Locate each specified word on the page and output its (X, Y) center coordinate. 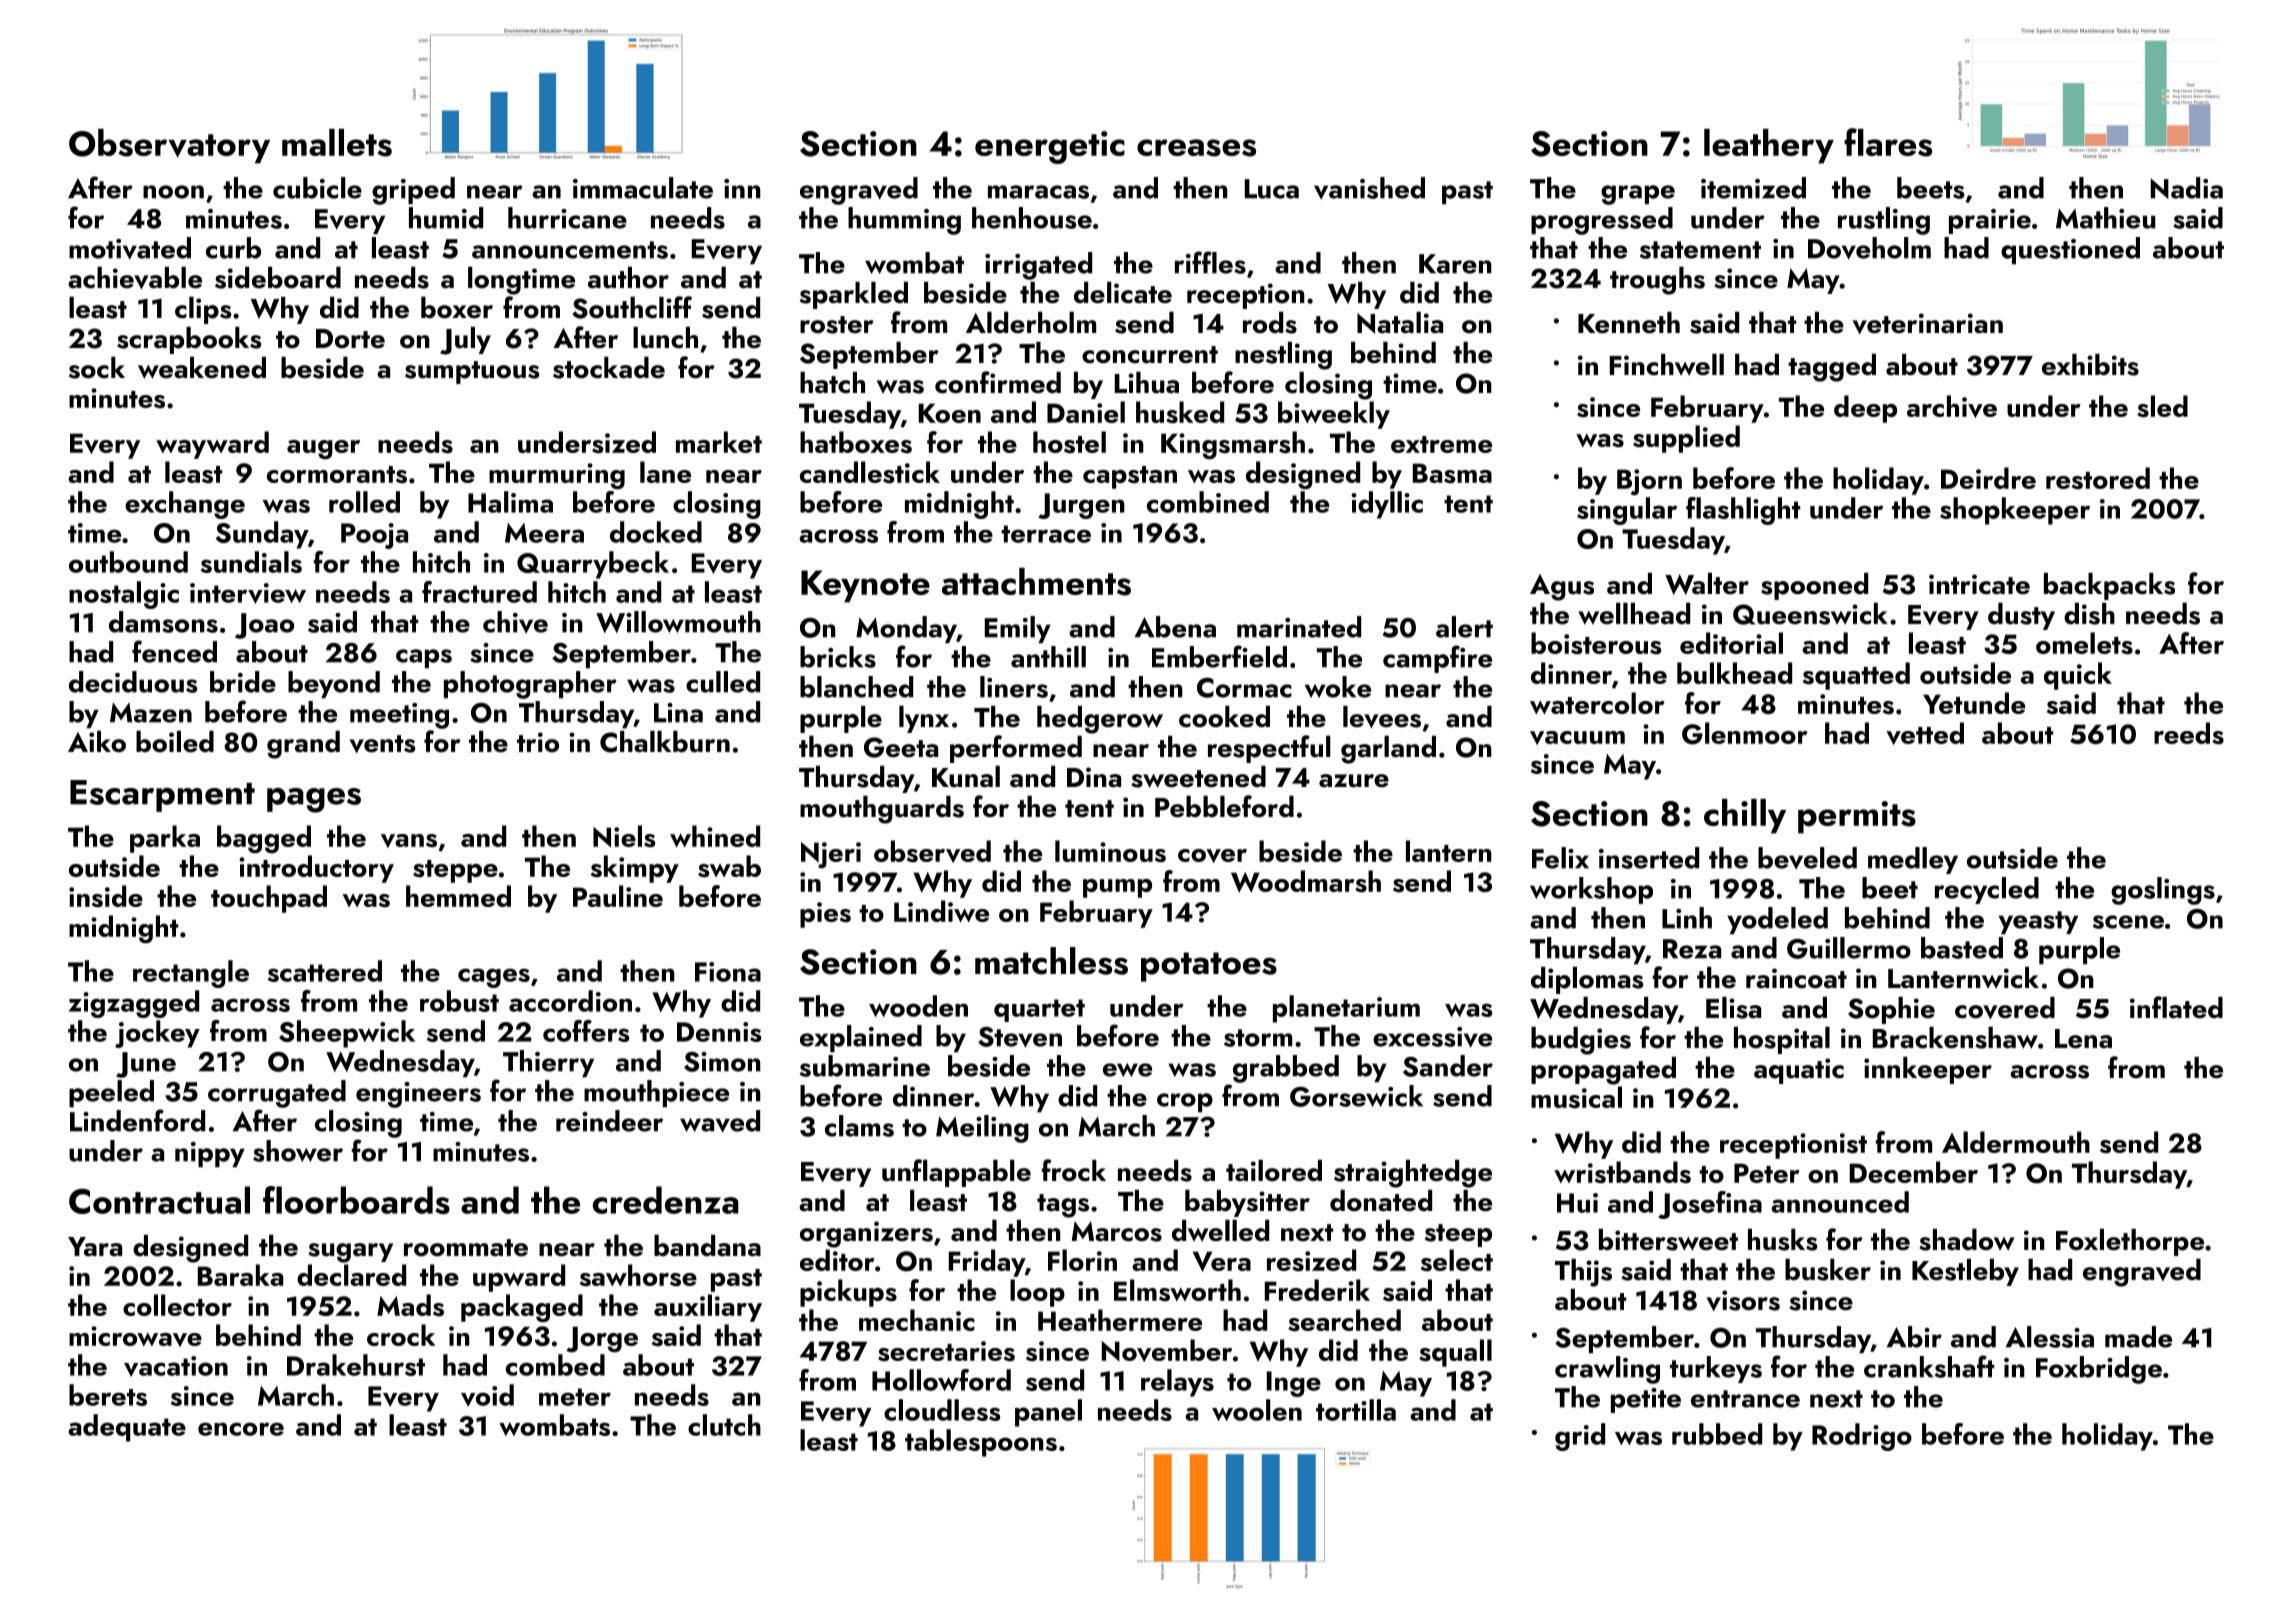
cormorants (337, 475)
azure (1354, 781)
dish (2089, 614)
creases (1196, 148)
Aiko (97, 742)
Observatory (169, 146)
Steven (1020, 1037)
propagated (1603, 1071)
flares (1888, 142)
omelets (2084, 643)
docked (656, 532)
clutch (724, 1425)
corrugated (277, 1094)
